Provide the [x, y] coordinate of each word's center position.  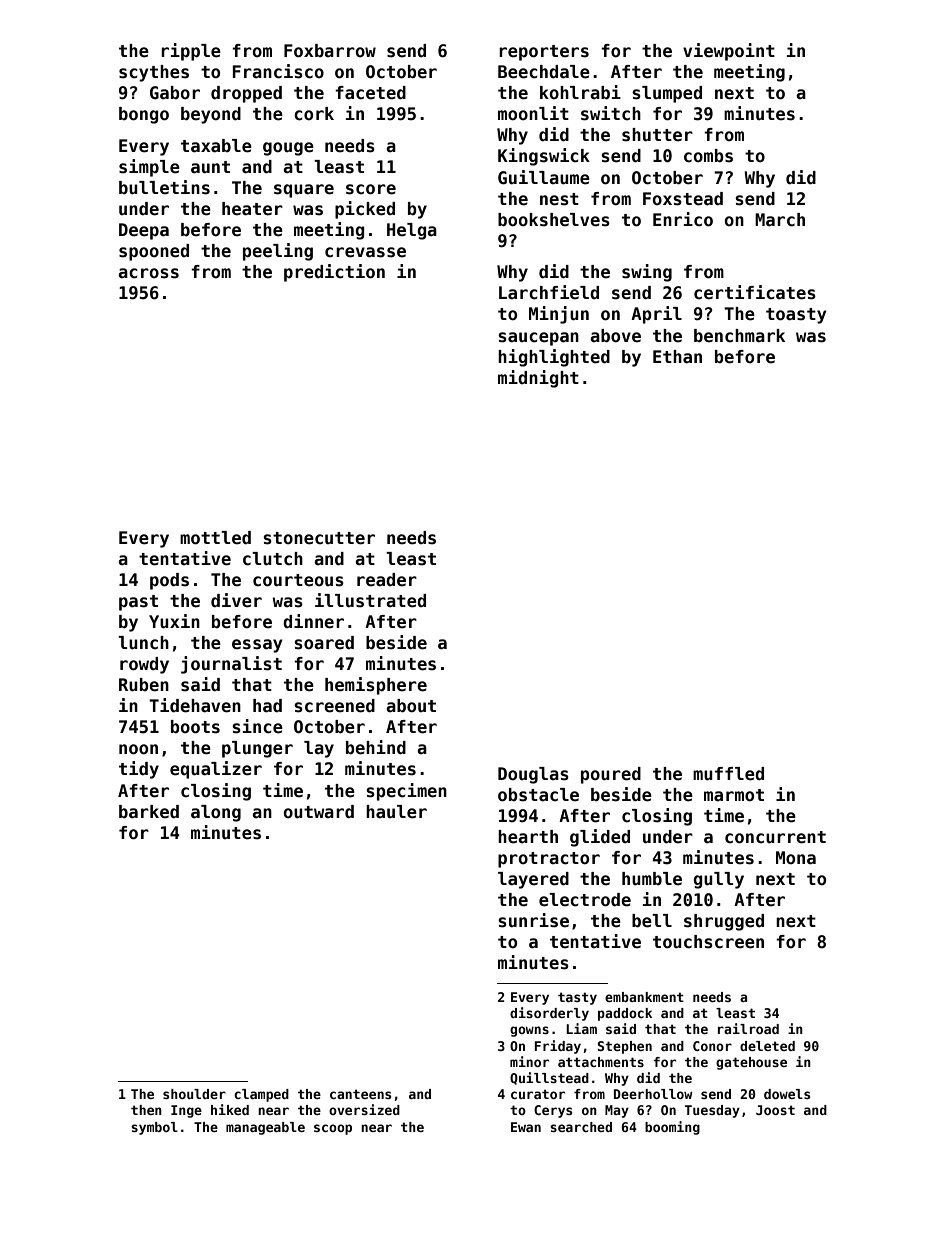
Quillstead [549, 1078]
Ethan [677, 357]
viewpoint [729, 52]
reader [387, 580]
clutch [273, 559]
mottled [215, 538]
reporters [544, 53]
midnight [538, 379]
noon [138, 749]
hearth [528, 837]
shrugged [724, 922]
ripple [191, 52]
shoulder [194, 1094]
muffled [728, 774]
